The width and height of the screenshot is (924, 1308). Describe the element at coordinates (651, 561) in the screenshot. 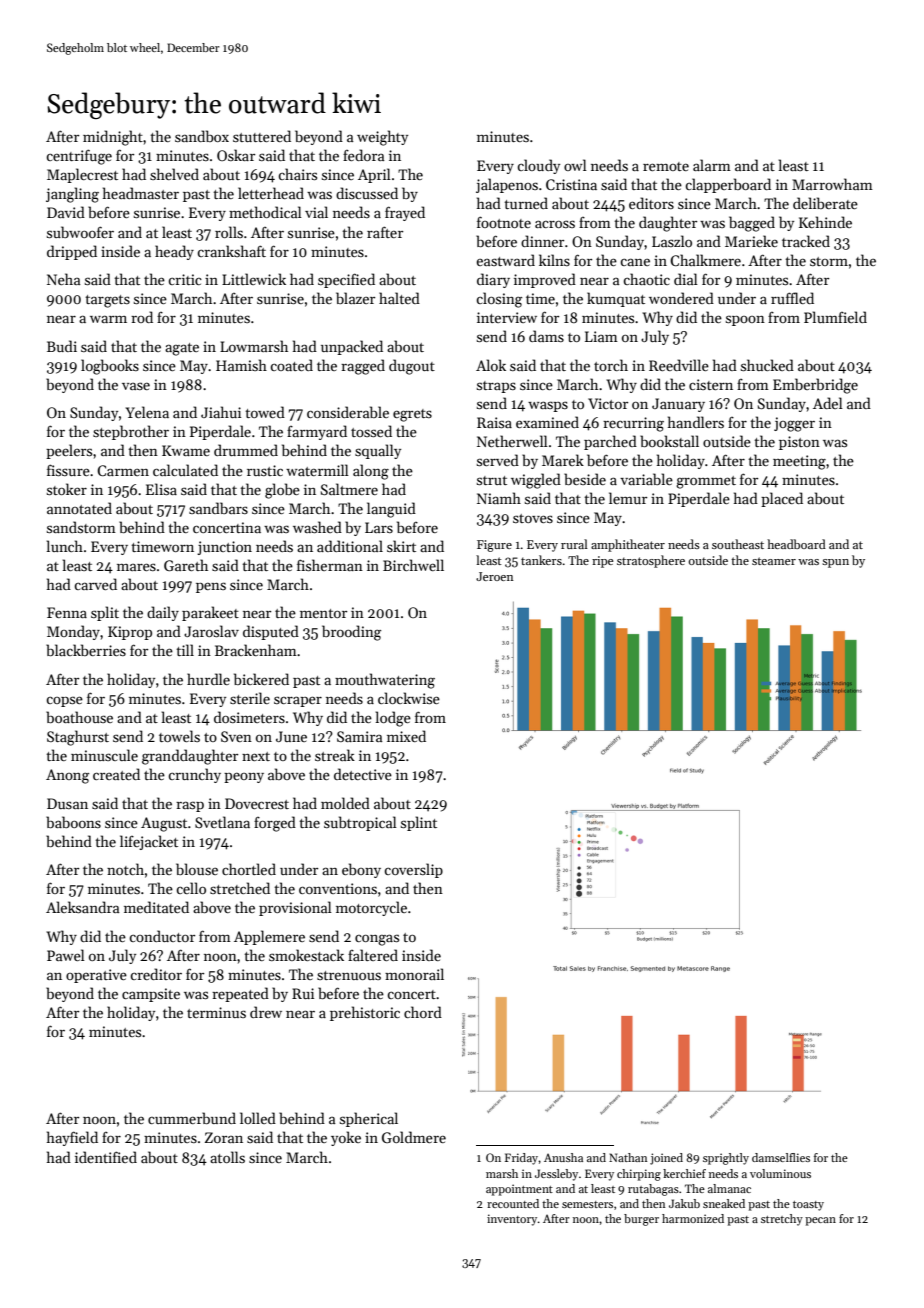

I see `stratosphere` at that location.
